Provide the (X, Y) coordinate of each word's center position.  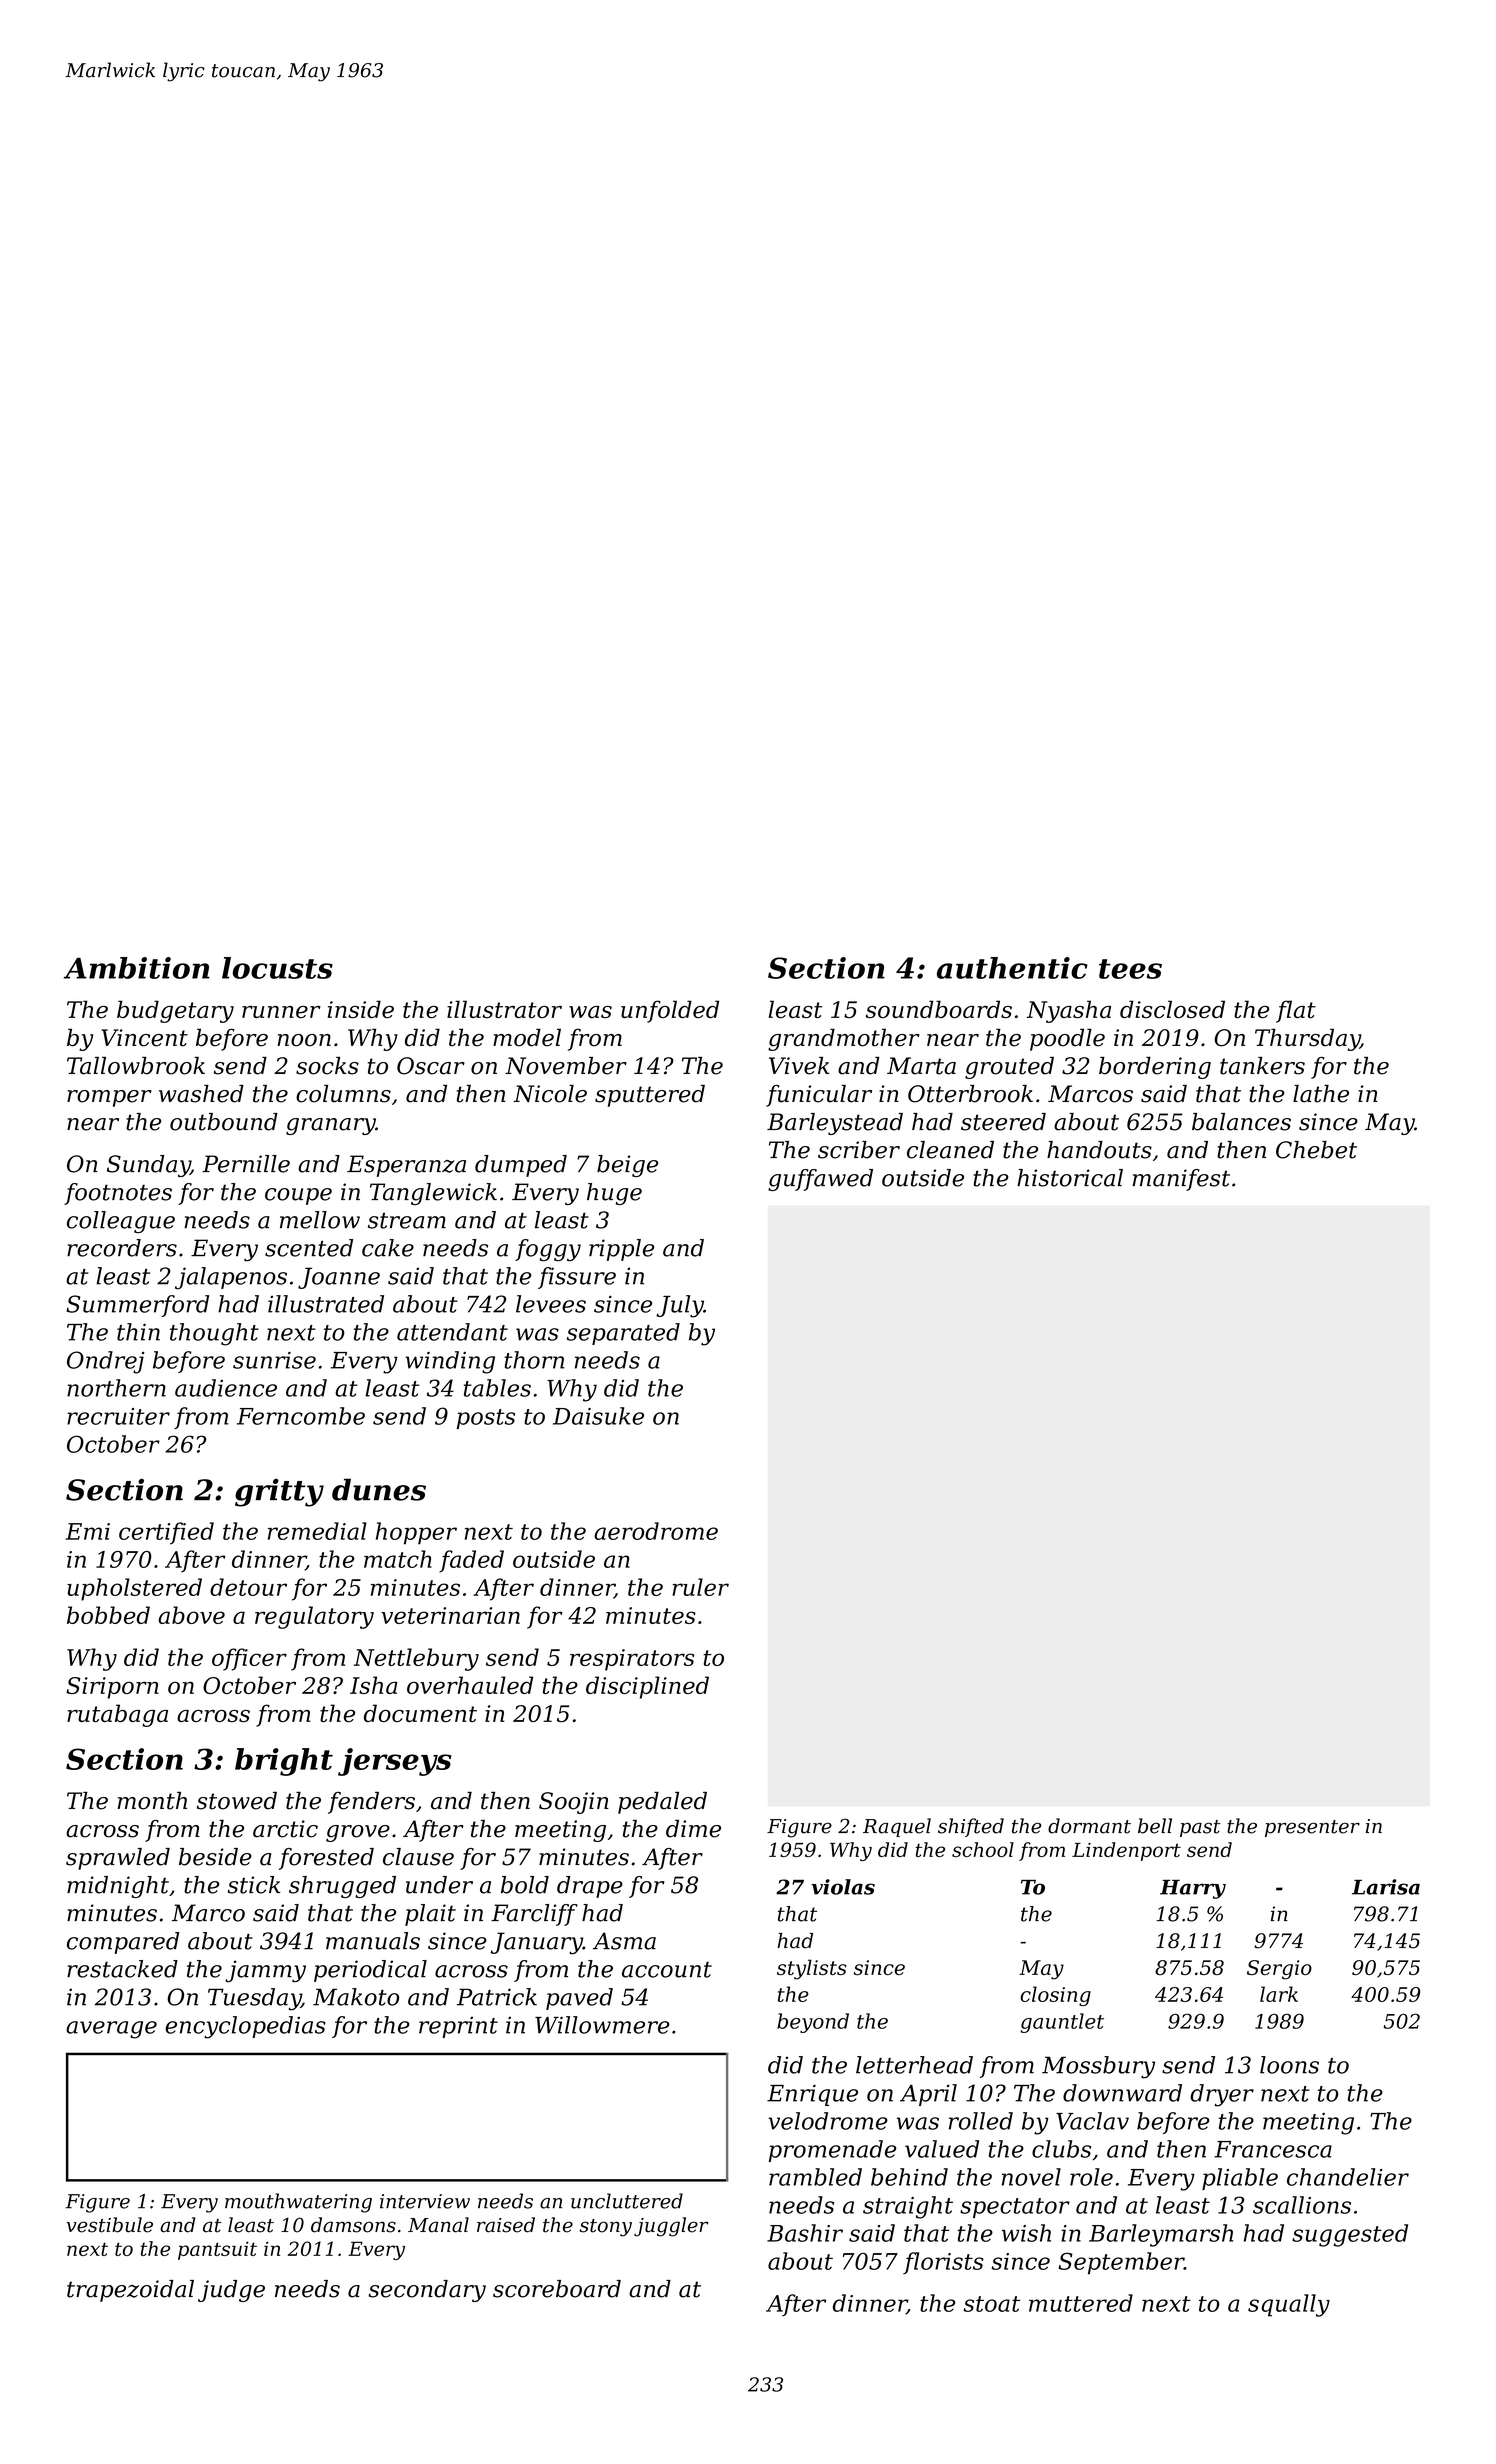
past (1200, 1828)
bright (284, 1762)
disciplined (647, 1687)
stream (407, 1221)
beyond (813, 2023)
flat (1296, 1011)
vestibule (109, 2225)
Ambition (137, 968)
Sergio (1279, 1970)
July (680, 1306)
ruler (700, 1587)
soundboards (939, 1009)
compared (123, 1943)
